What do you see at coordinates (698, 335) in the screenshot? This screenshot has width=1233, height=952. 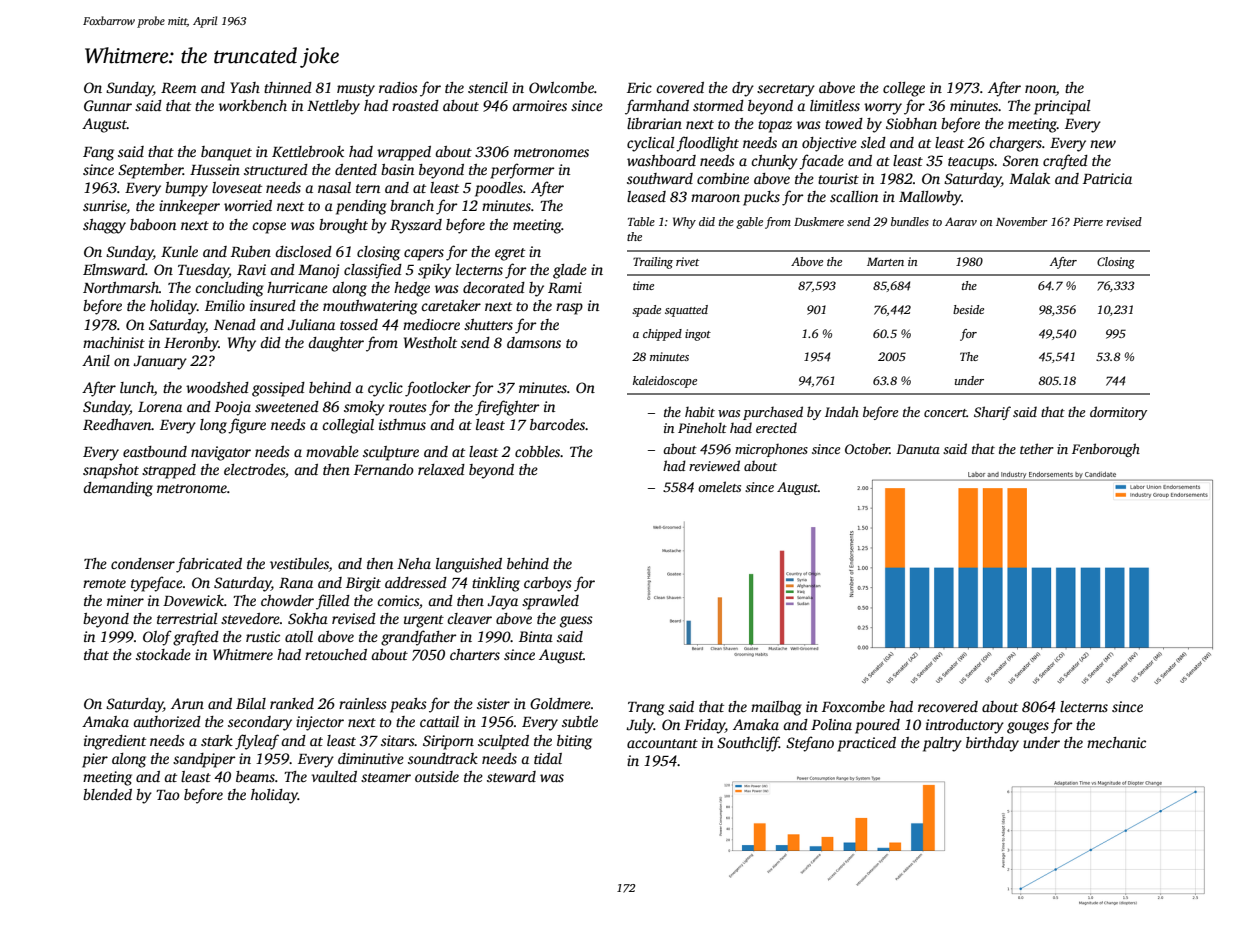 I see `ingot` at bounding box center [698, 335].
